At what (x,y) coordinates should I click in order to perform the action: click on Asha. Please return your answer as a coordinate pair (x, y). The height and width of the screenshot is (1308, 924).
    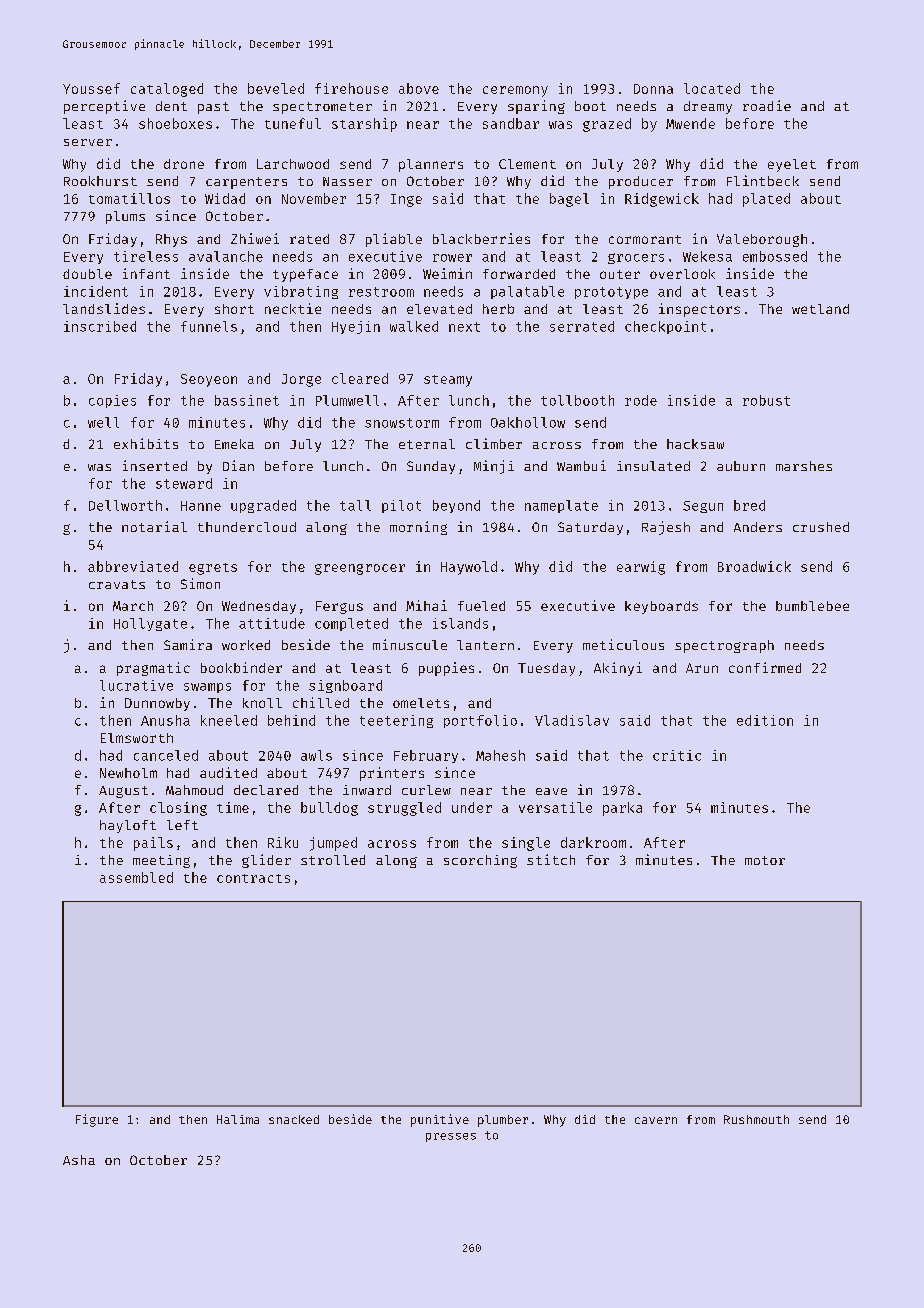
    Looking at the image, I should click on (79, 1160).
